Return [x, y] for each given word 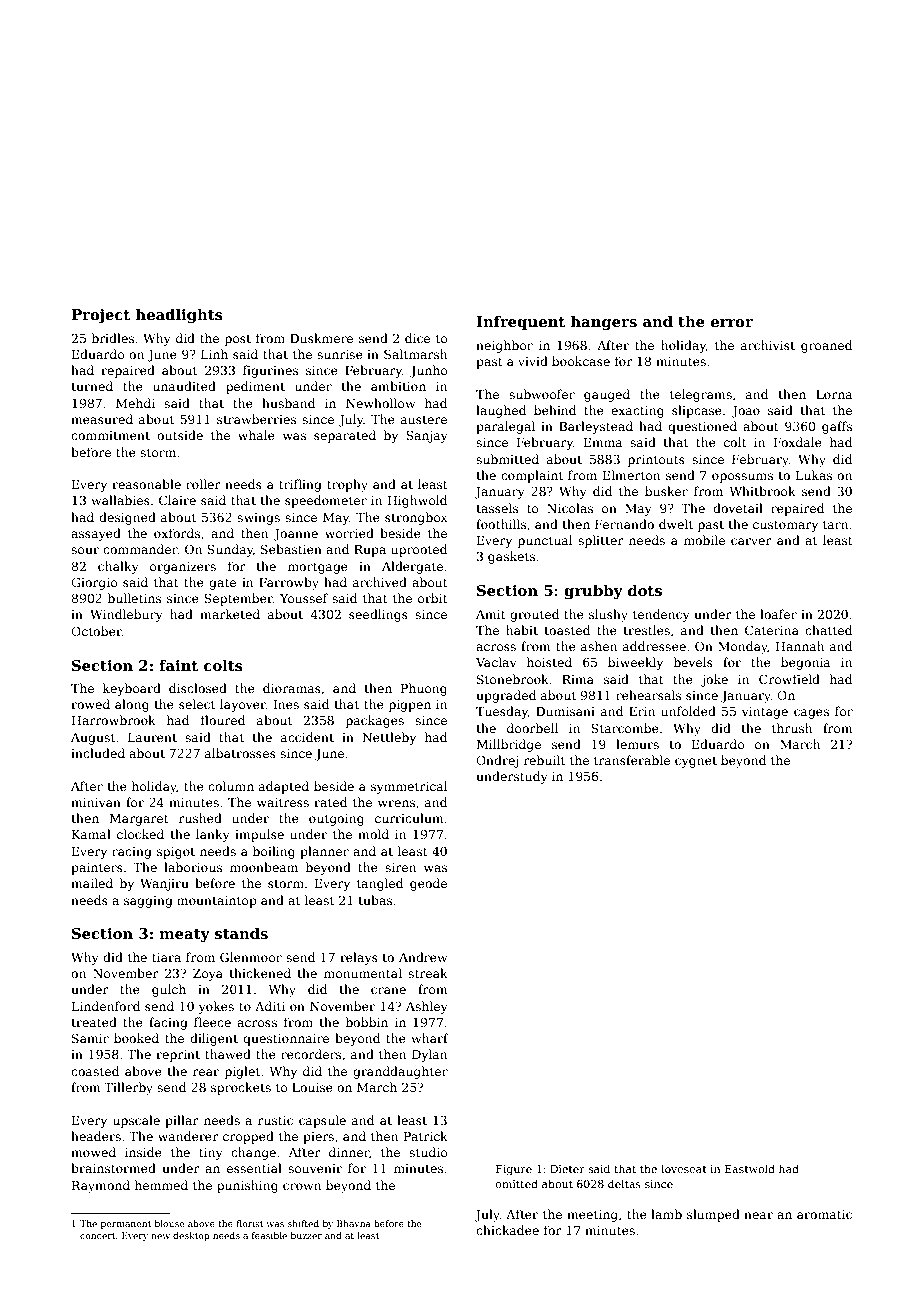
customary [785, 526]
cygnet [696, 762]
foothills [501, 524]
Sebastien [291, 549]
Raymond [101, 1186]
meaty [184, 935]
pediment [255, 387]
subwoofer [542, 394]
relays [359, 958]
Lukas [814, 475]
